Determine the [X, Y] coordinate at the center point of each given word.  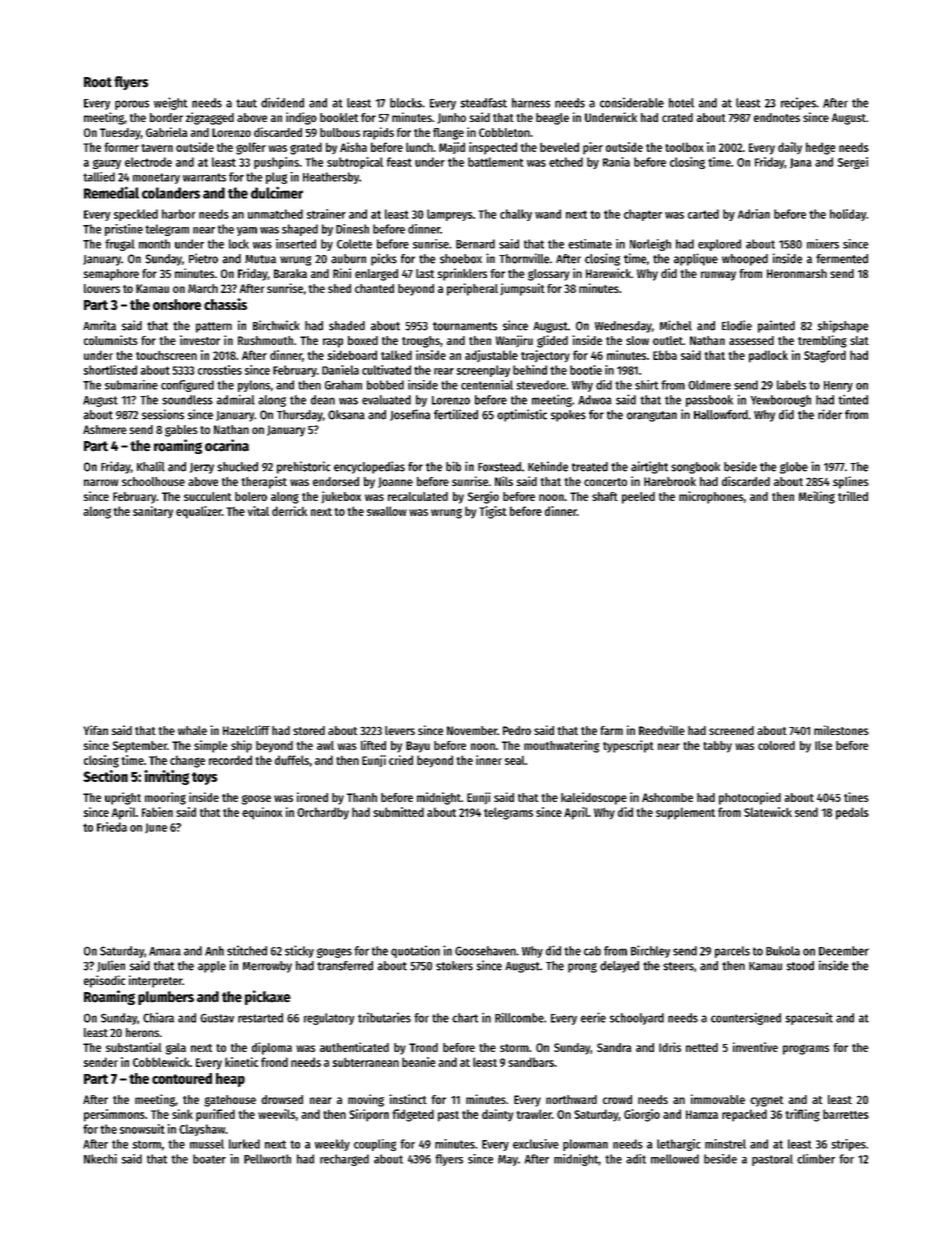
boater [209, 1159]
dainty [497, 1115]
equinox [262, 813]
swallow [387, 511]
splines [851, 482]
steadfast [483, 103]
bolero [251, 496]
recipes [798, 103]
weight [171, 103]
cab [592, 951]
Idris [670, 1047]
